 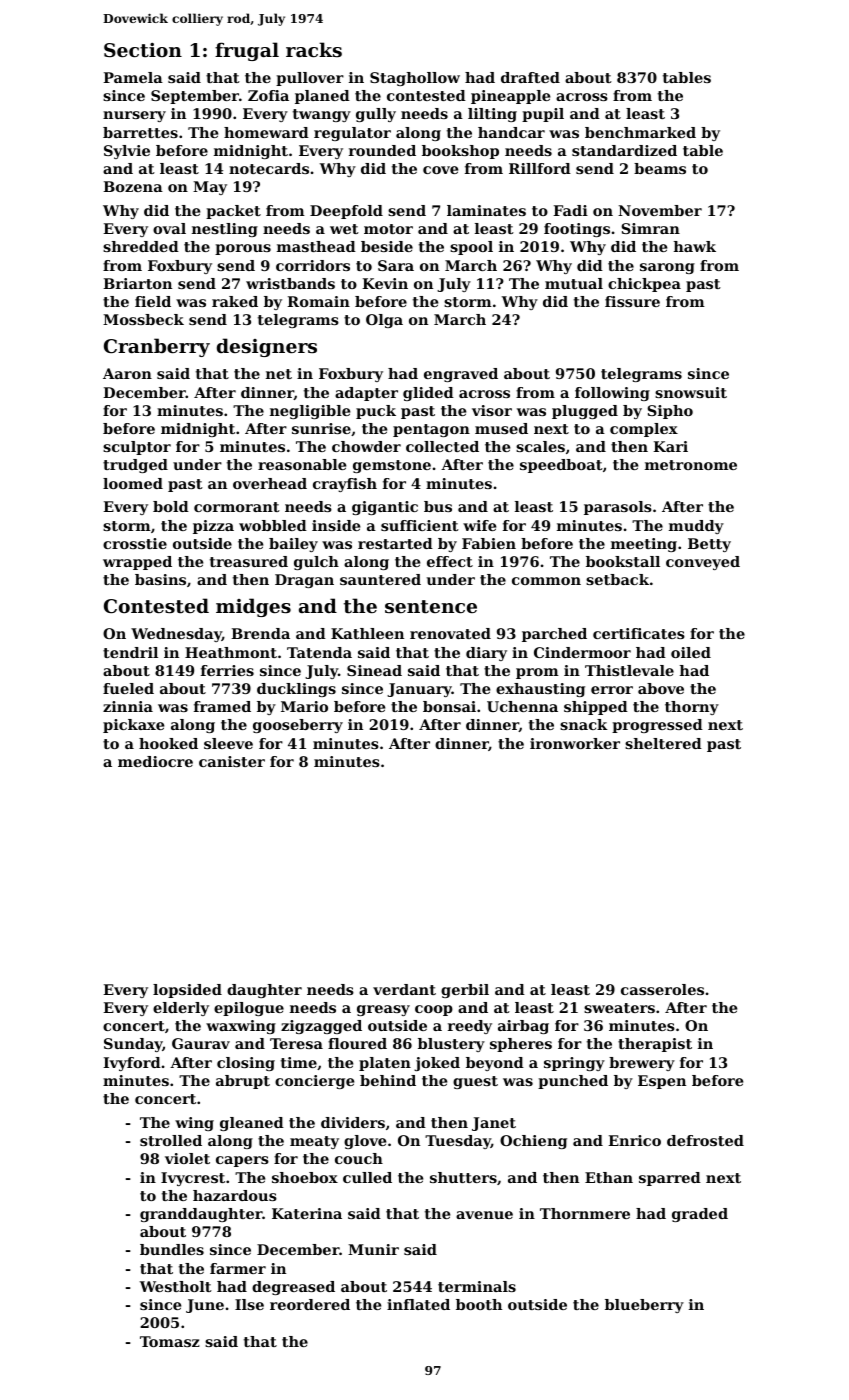 I want to click on behind, so click(x=388, y=1080).
